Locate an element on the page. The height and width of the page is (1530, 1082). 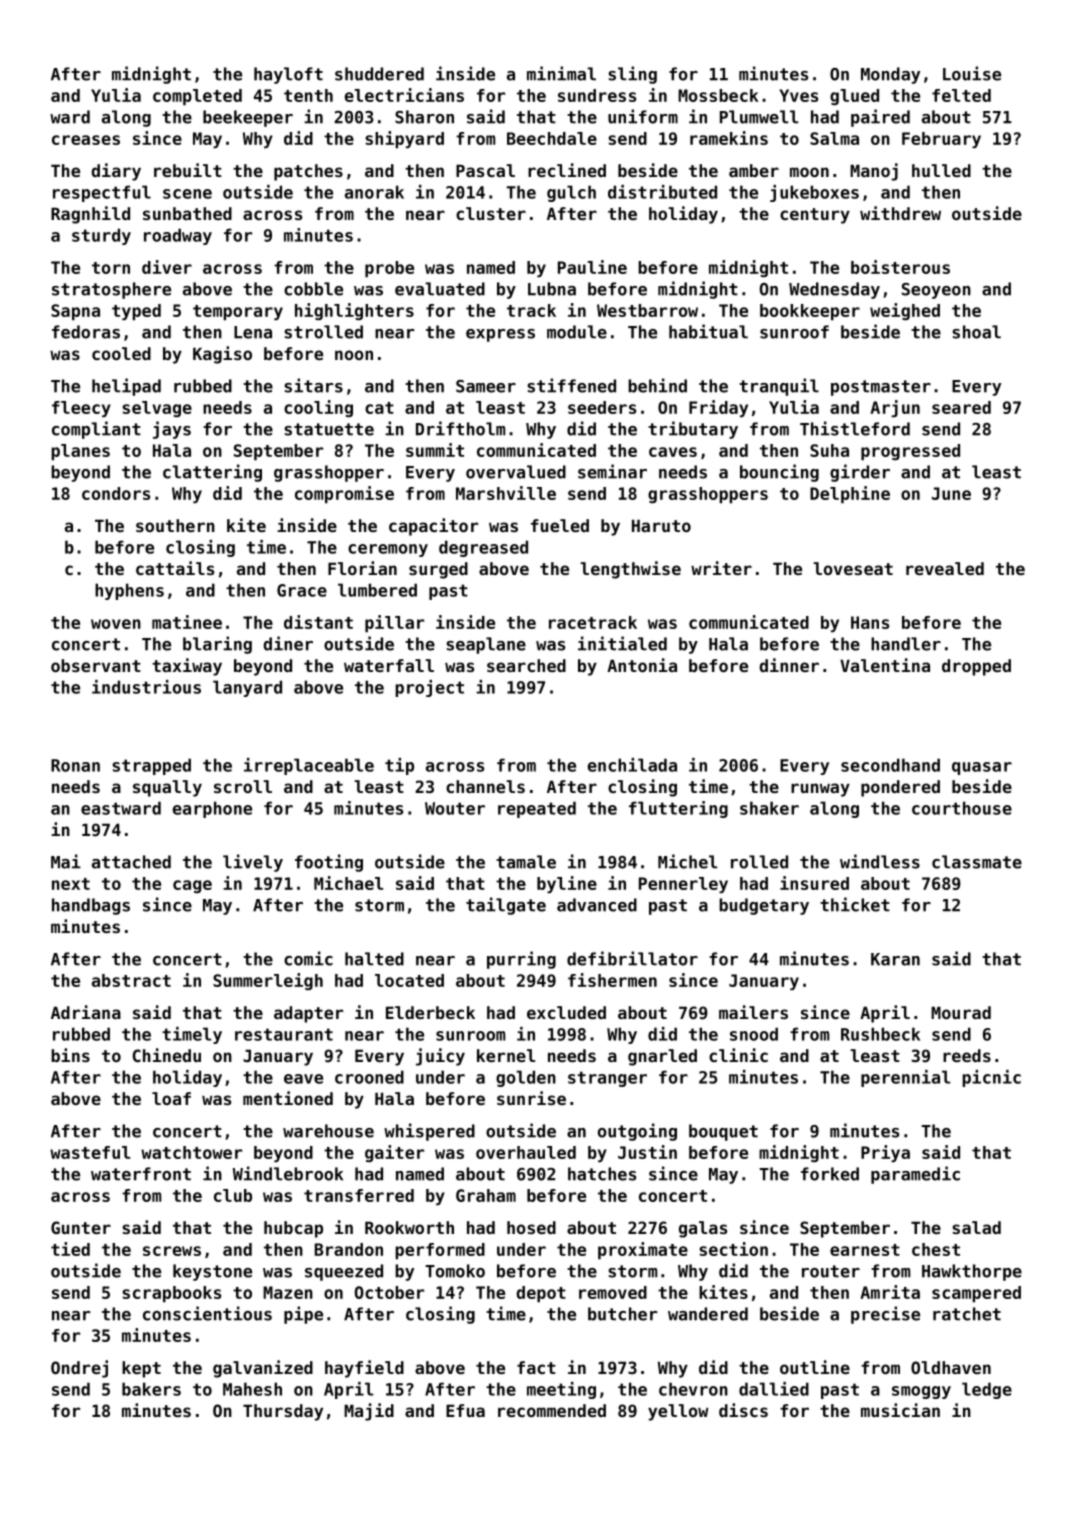
halted is located at coordinates (374, 959).
